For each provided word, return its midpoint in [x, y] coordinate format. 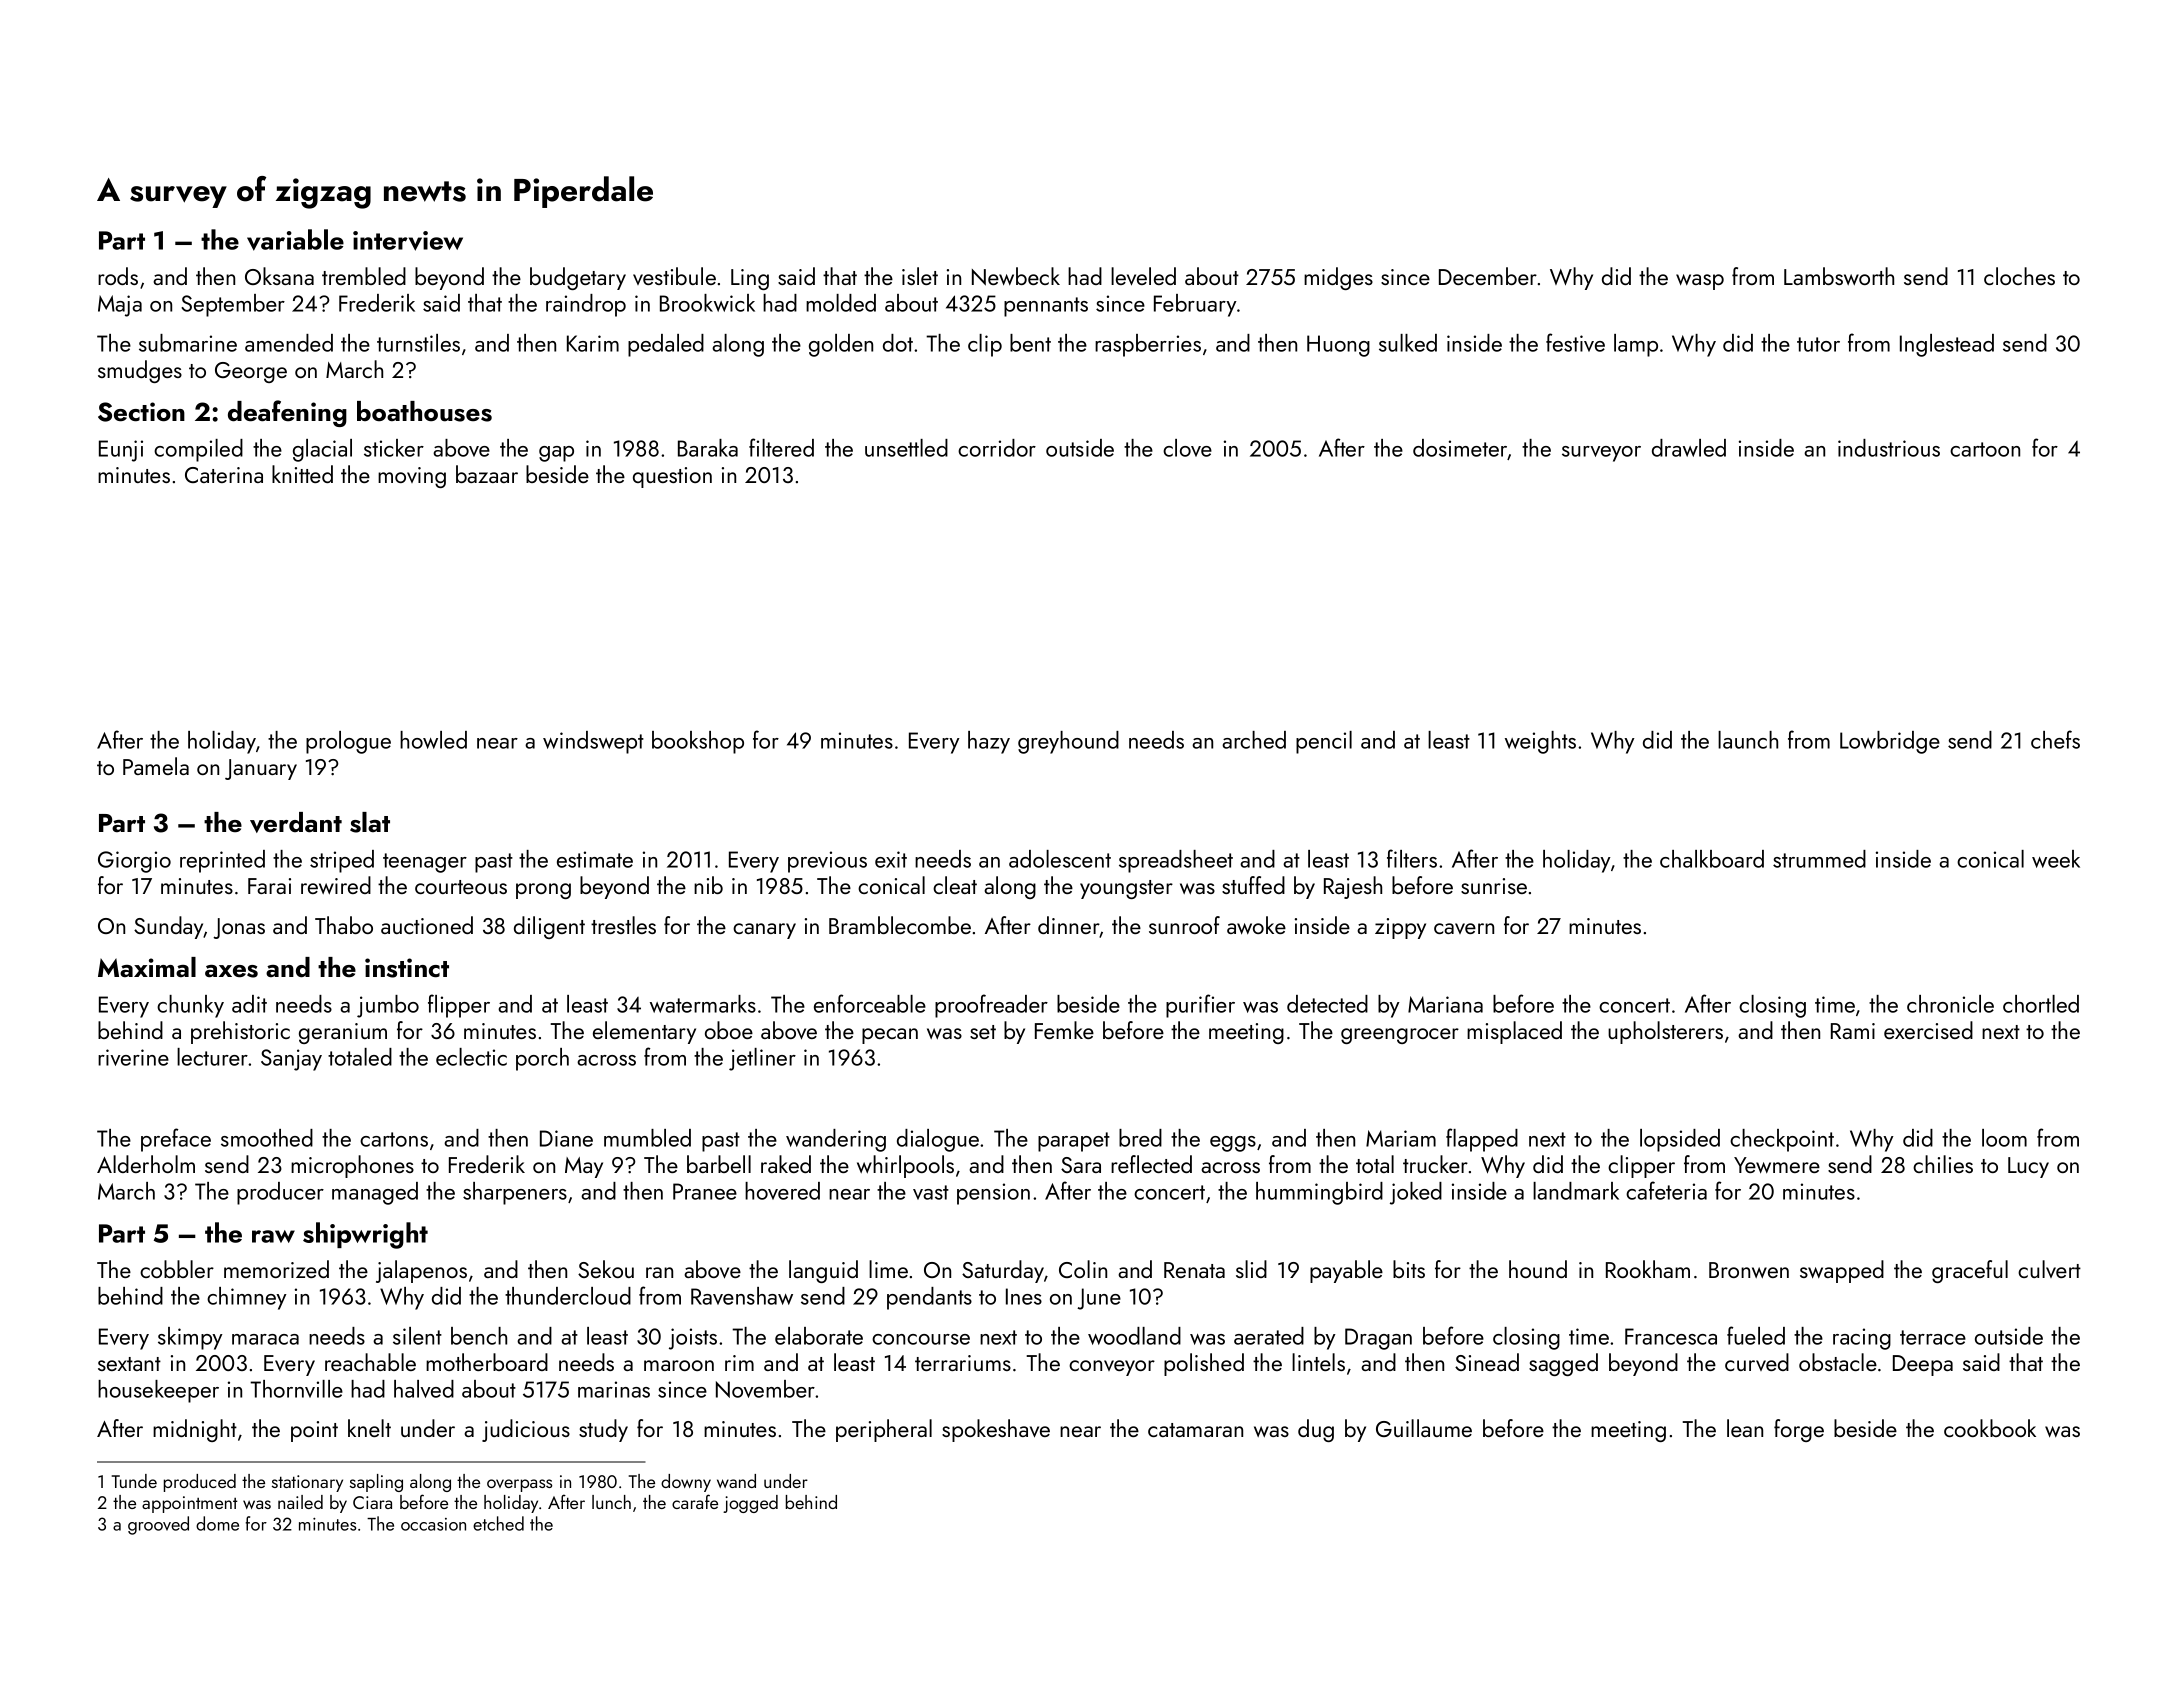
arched [1254, 740]
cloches [2019, 276]
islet [920, 276]
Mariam [1401, 1138]
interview [408, 241]
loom [2004, 1138]
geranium [343, 1033]
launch [1748, 740]
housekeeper [158, 1391]
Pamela [156, 766]
